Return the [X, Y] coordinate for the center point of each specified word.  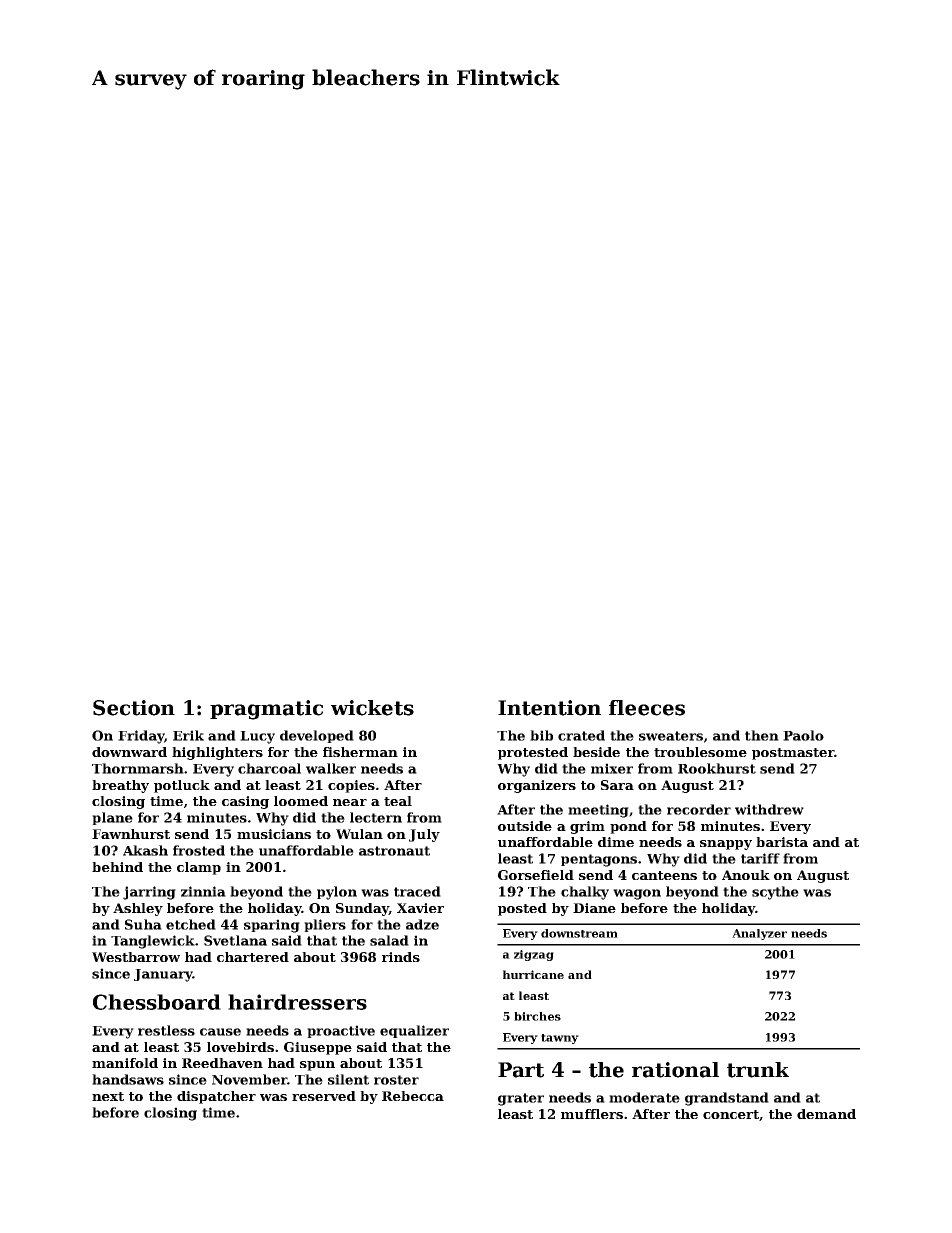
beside [596, 752]
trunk [758, 1070]
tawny [560, 1039]
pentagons [599, 860]
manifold [125, 1063]
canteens [664, 875]
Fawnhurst [131, 834]
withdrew [769, 809]
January [163, 975]
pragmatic [266, 710]
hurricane [533, 974]
